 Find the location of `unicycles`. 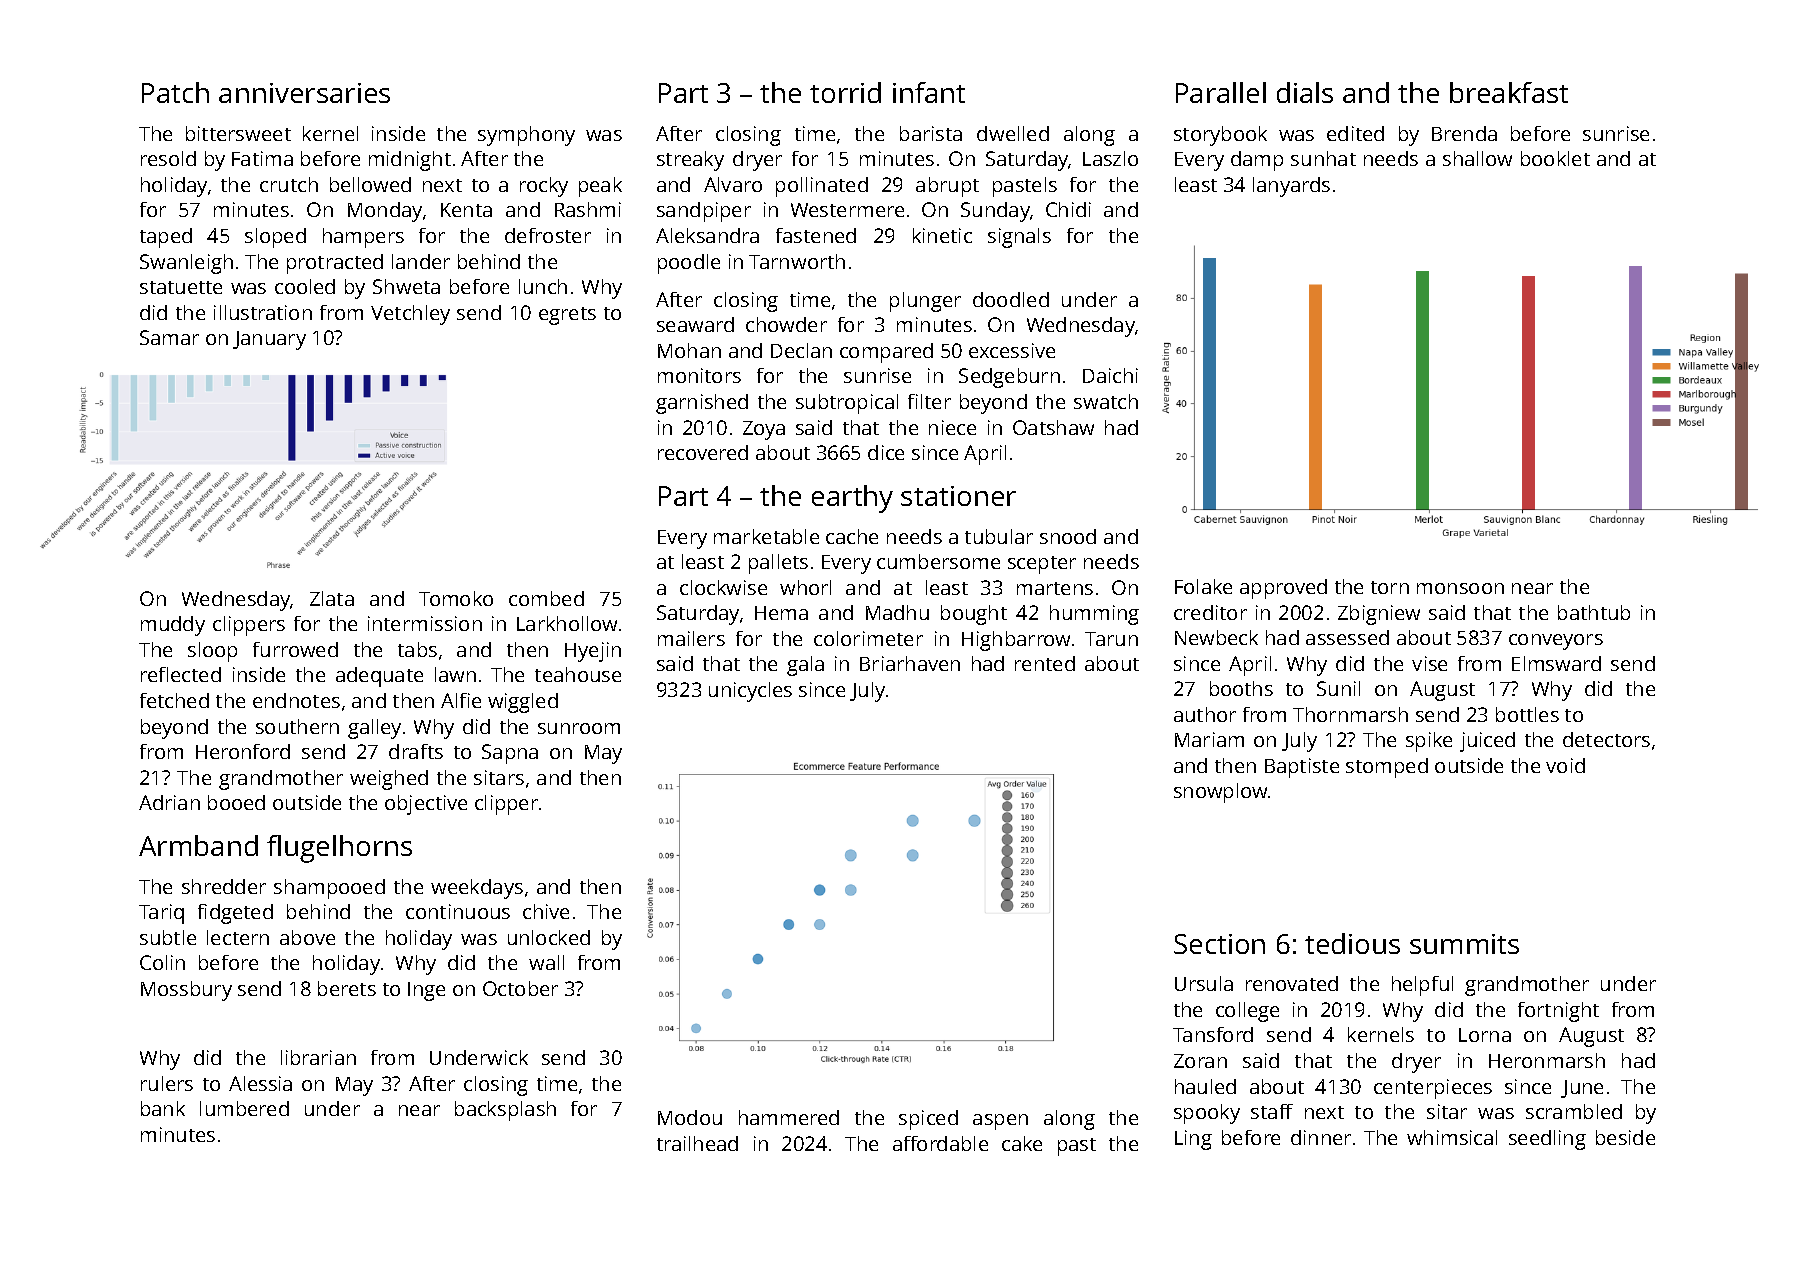

unicycles is located at coordinates (750, 692).
